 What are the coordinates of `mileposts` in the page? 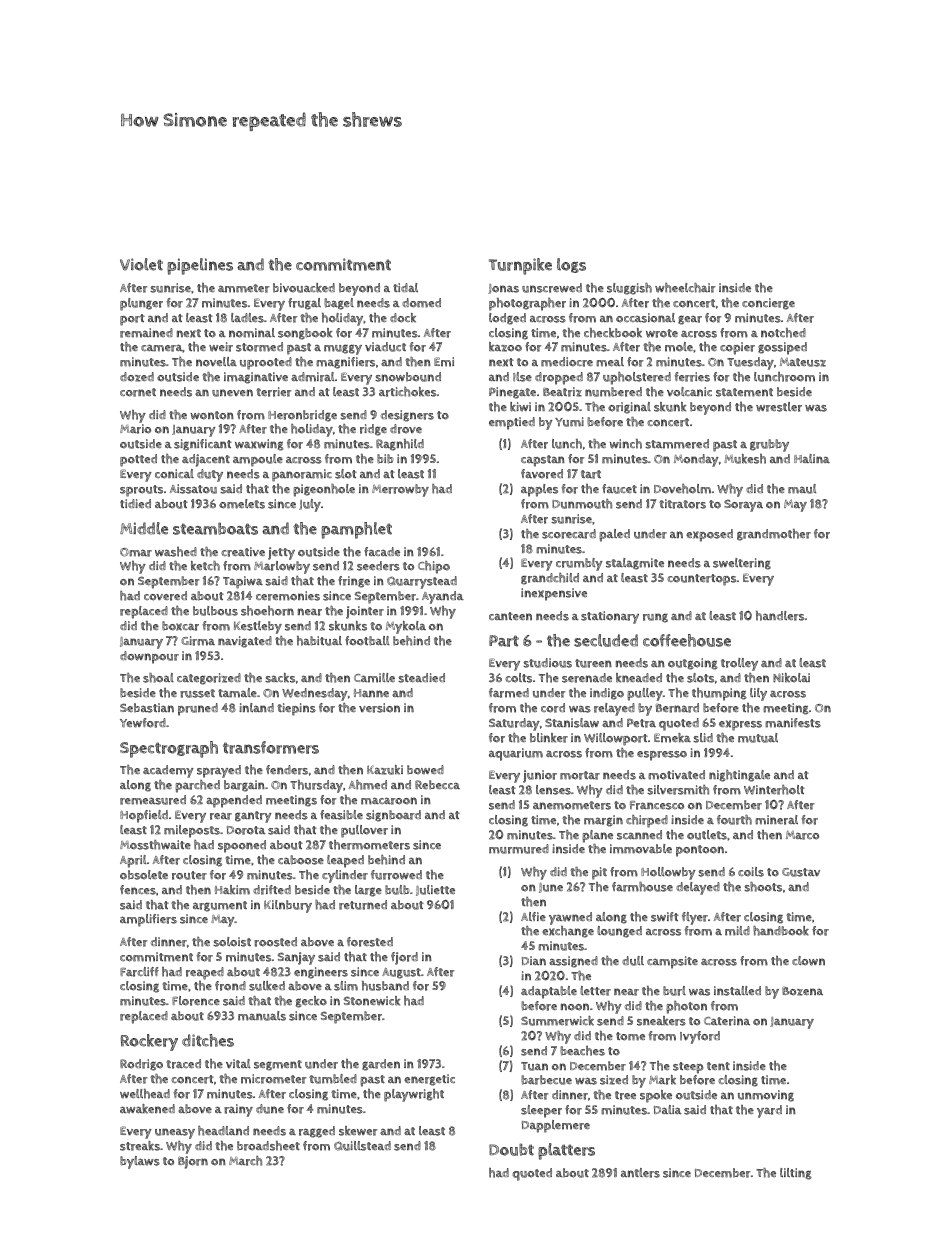 It's located at (192, 831).
